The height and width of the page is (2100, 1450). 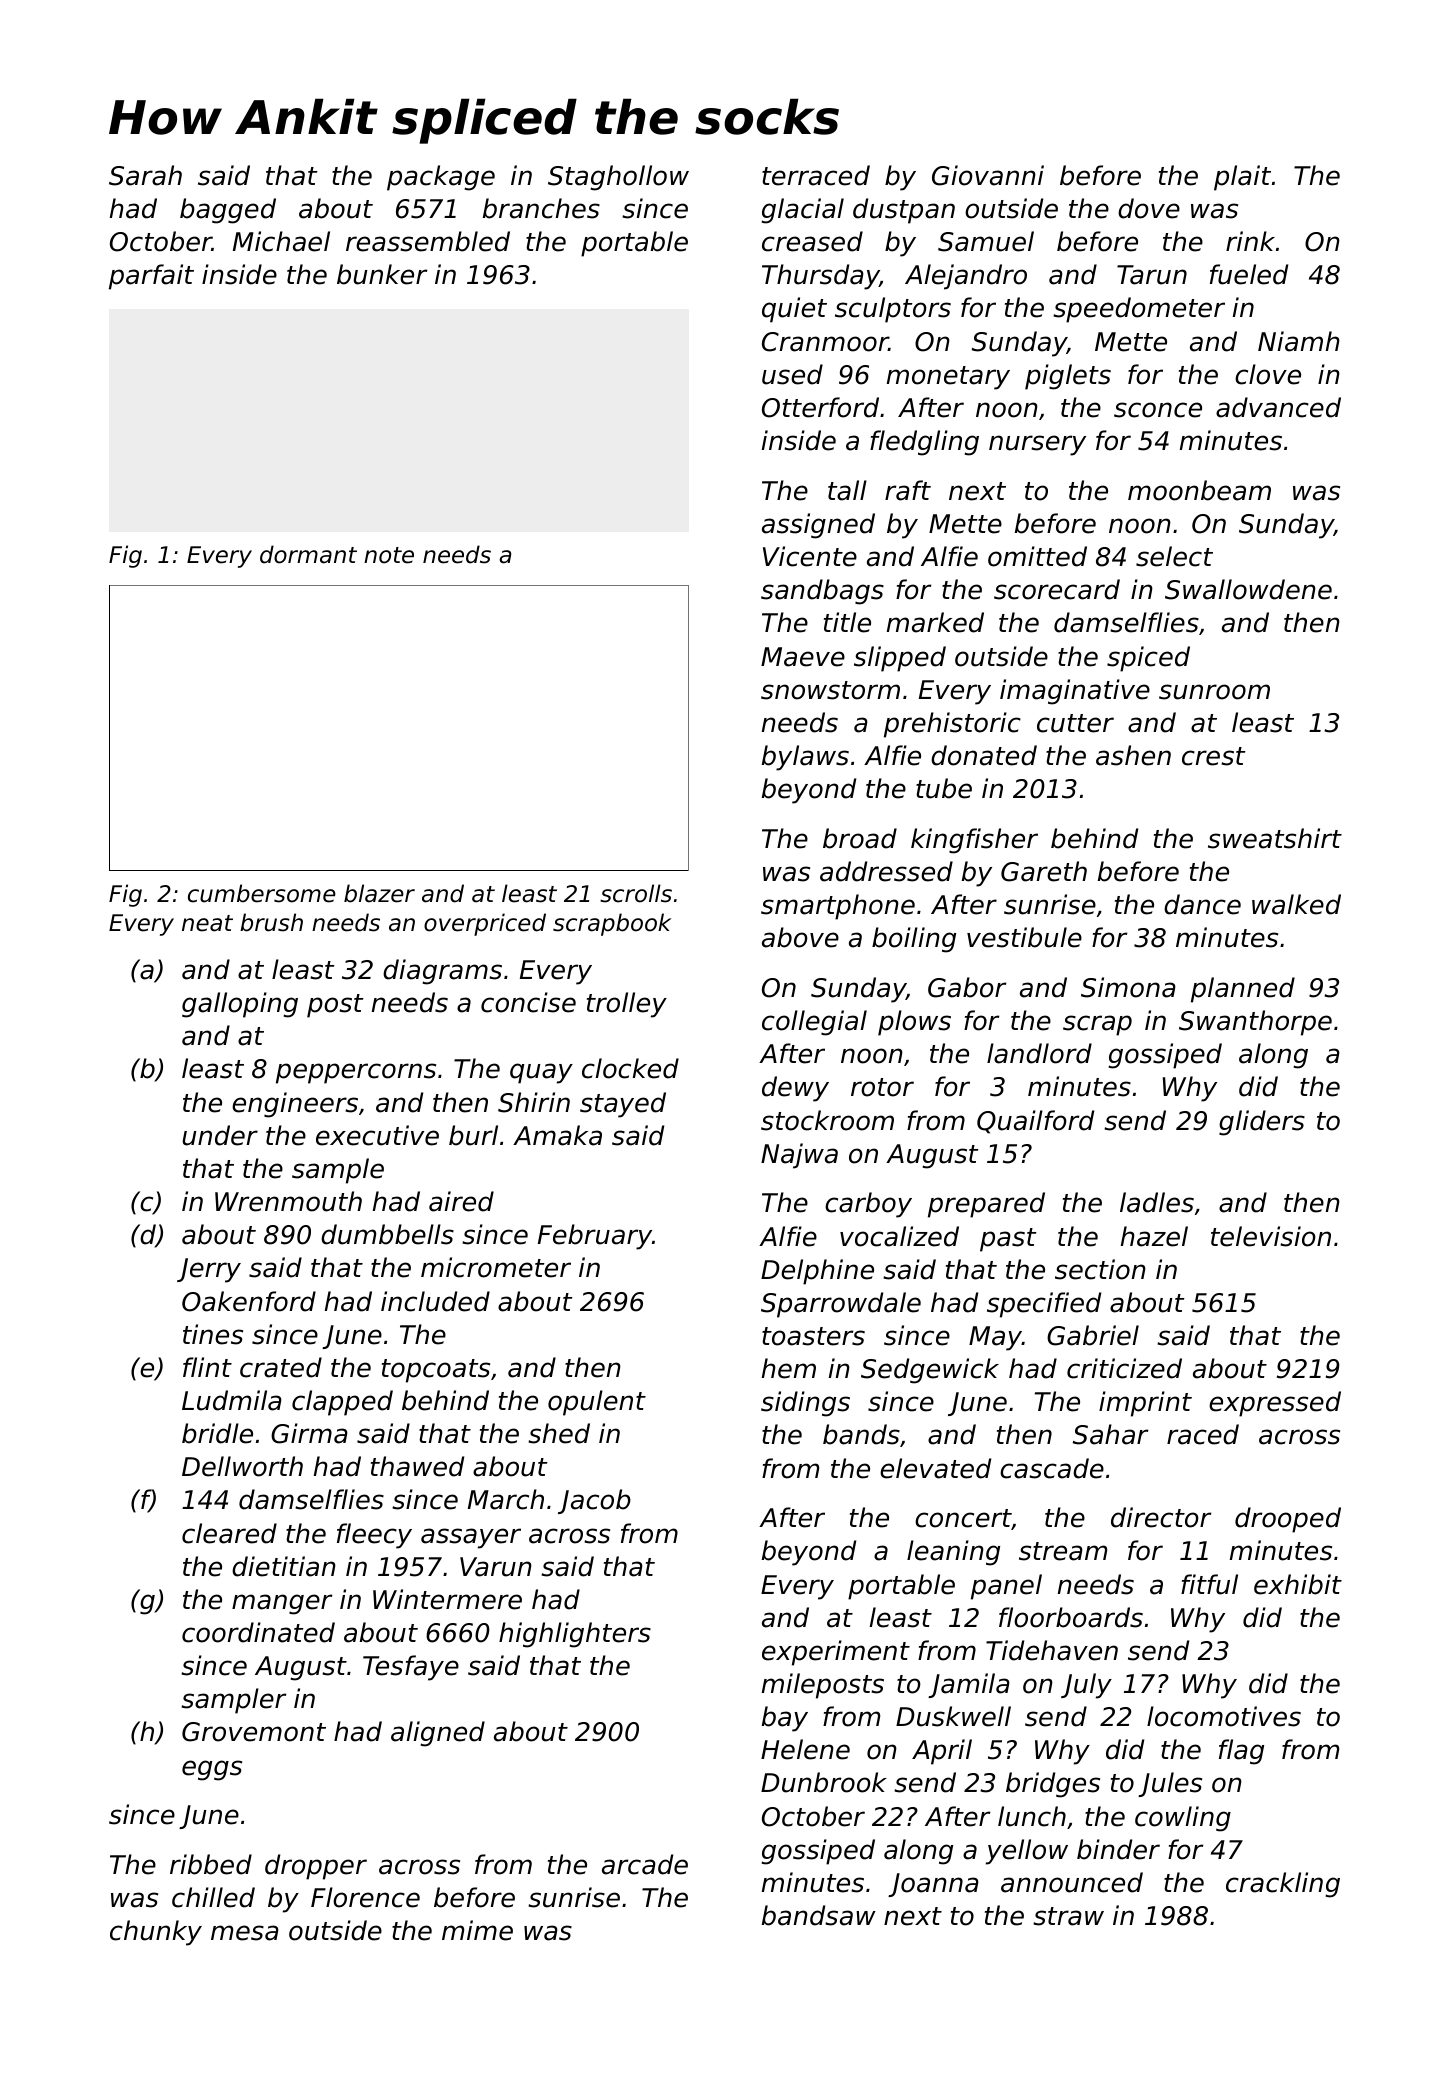 What do you see at coordinates (1283, 1885) in the page?
I see `crackling` at bounding box center [1283, 1885].
